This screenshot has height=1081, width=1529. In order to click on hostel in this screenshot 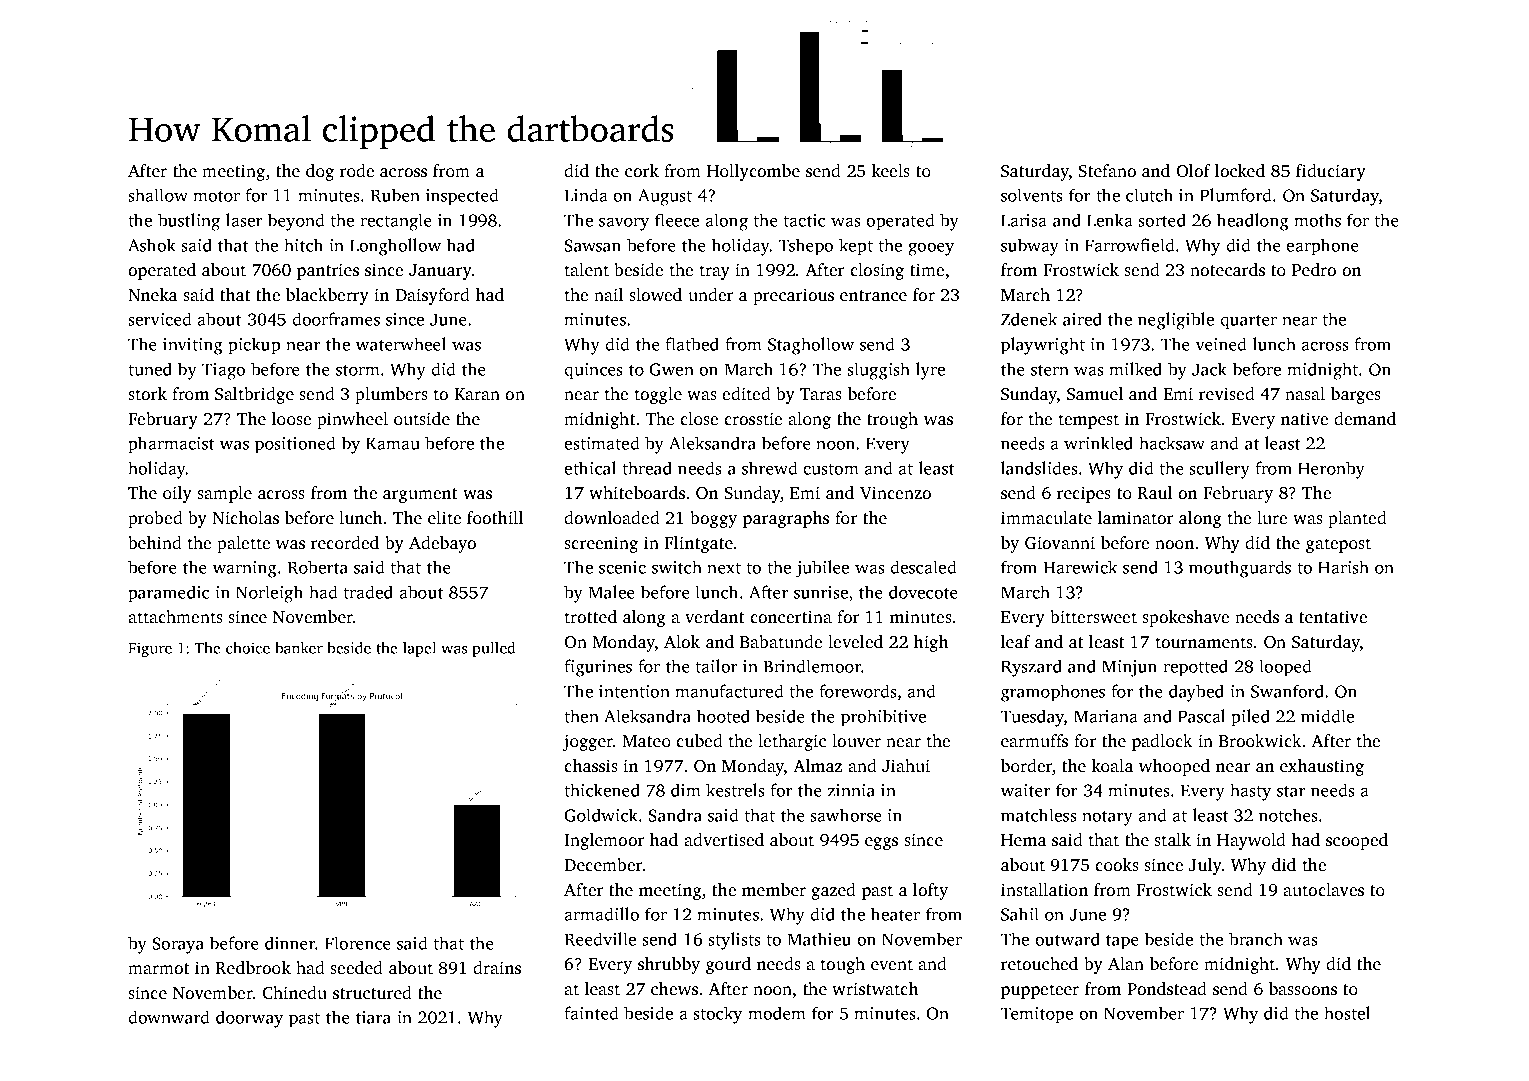, I will do `click(1347, 1013)`.
